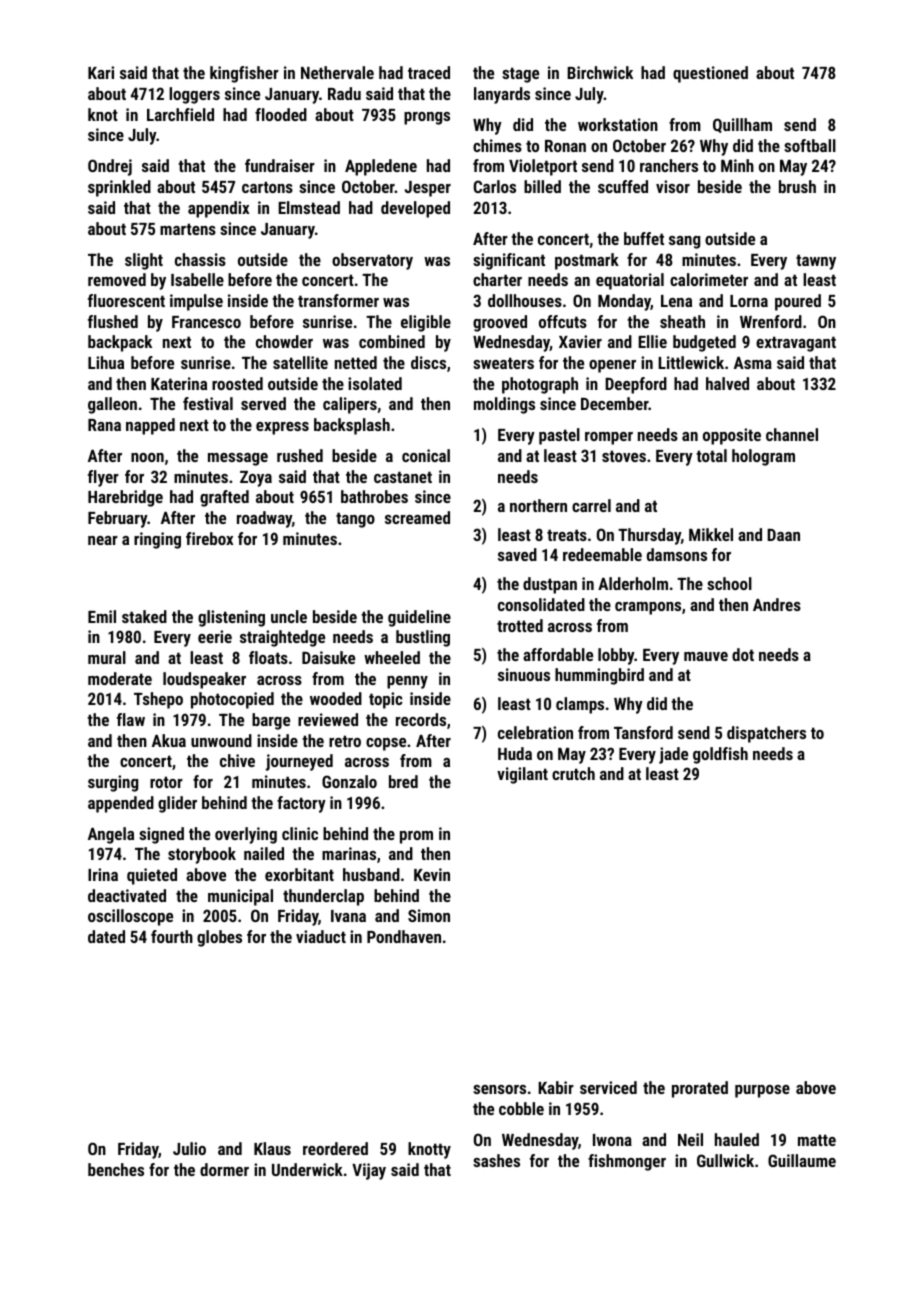  What do you see at coordinates (763, 457) in the page?
I see `hologram` at bounding box center [763, 457].
